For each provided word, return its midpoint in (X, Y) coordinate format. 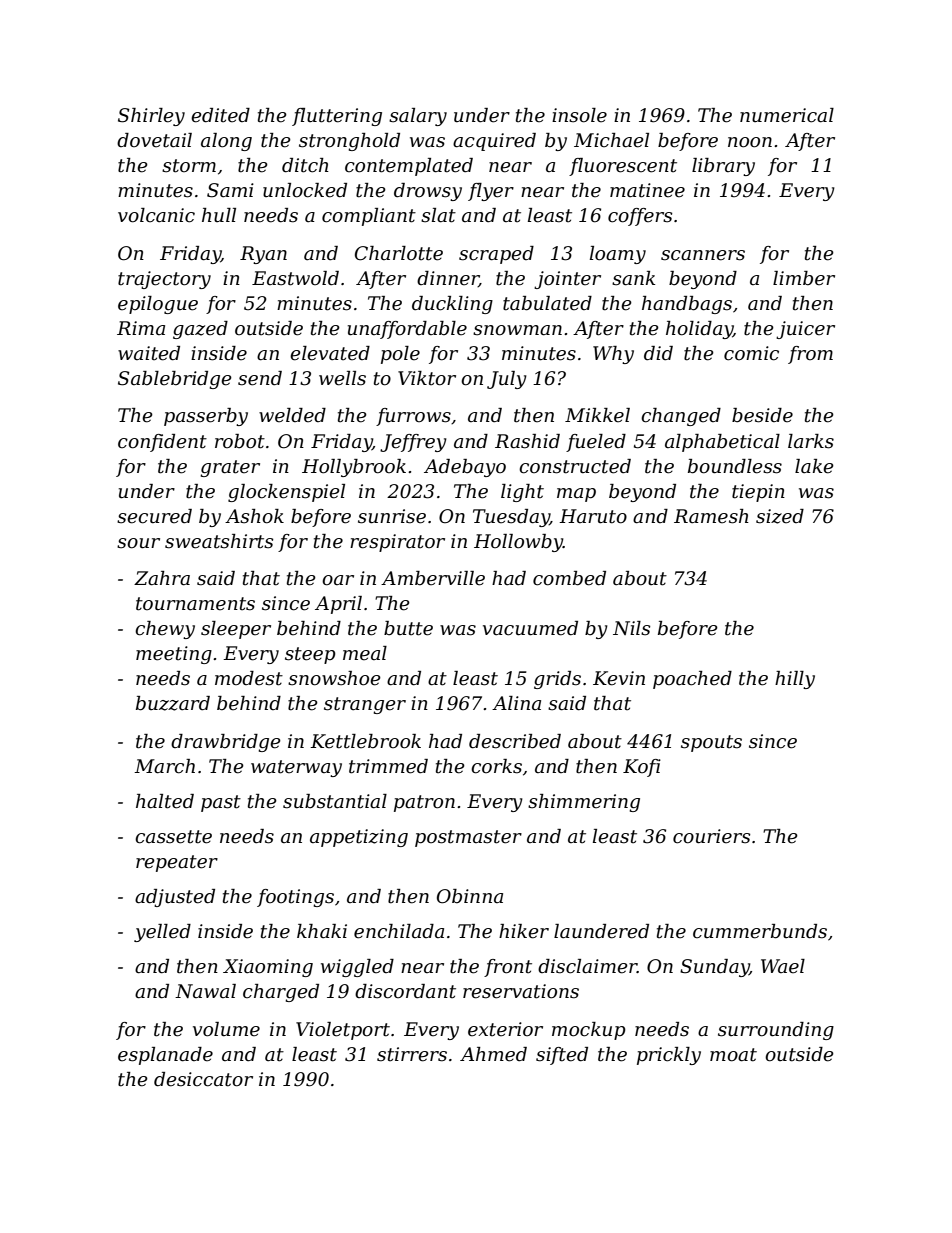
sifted (562, 1056)
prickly (669, 1056)
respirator (397, 543)
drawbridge (226, 743)
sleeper (236, 630)
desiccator (203, 1079)
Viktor (427, 378)
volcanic (156, 215)
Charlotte (399, 253)
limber (804, 278)
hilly (795, 680)
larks (811, 441)
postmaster (468, 838)
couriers (711, 836)
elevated (330, 353)
